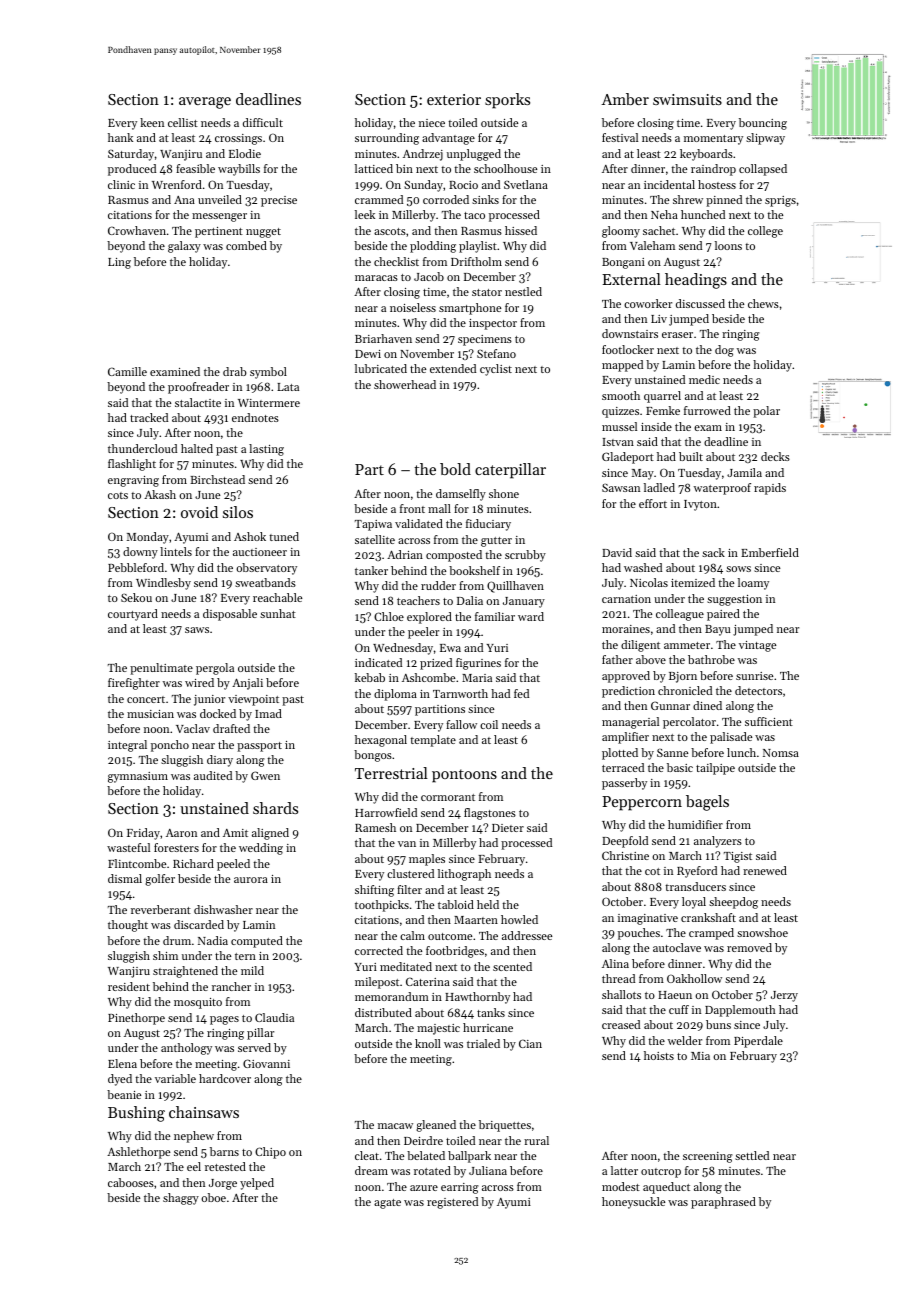  Describe the element at coordinates (263, 233) in the screenshot. I see `nugget` at that location.
